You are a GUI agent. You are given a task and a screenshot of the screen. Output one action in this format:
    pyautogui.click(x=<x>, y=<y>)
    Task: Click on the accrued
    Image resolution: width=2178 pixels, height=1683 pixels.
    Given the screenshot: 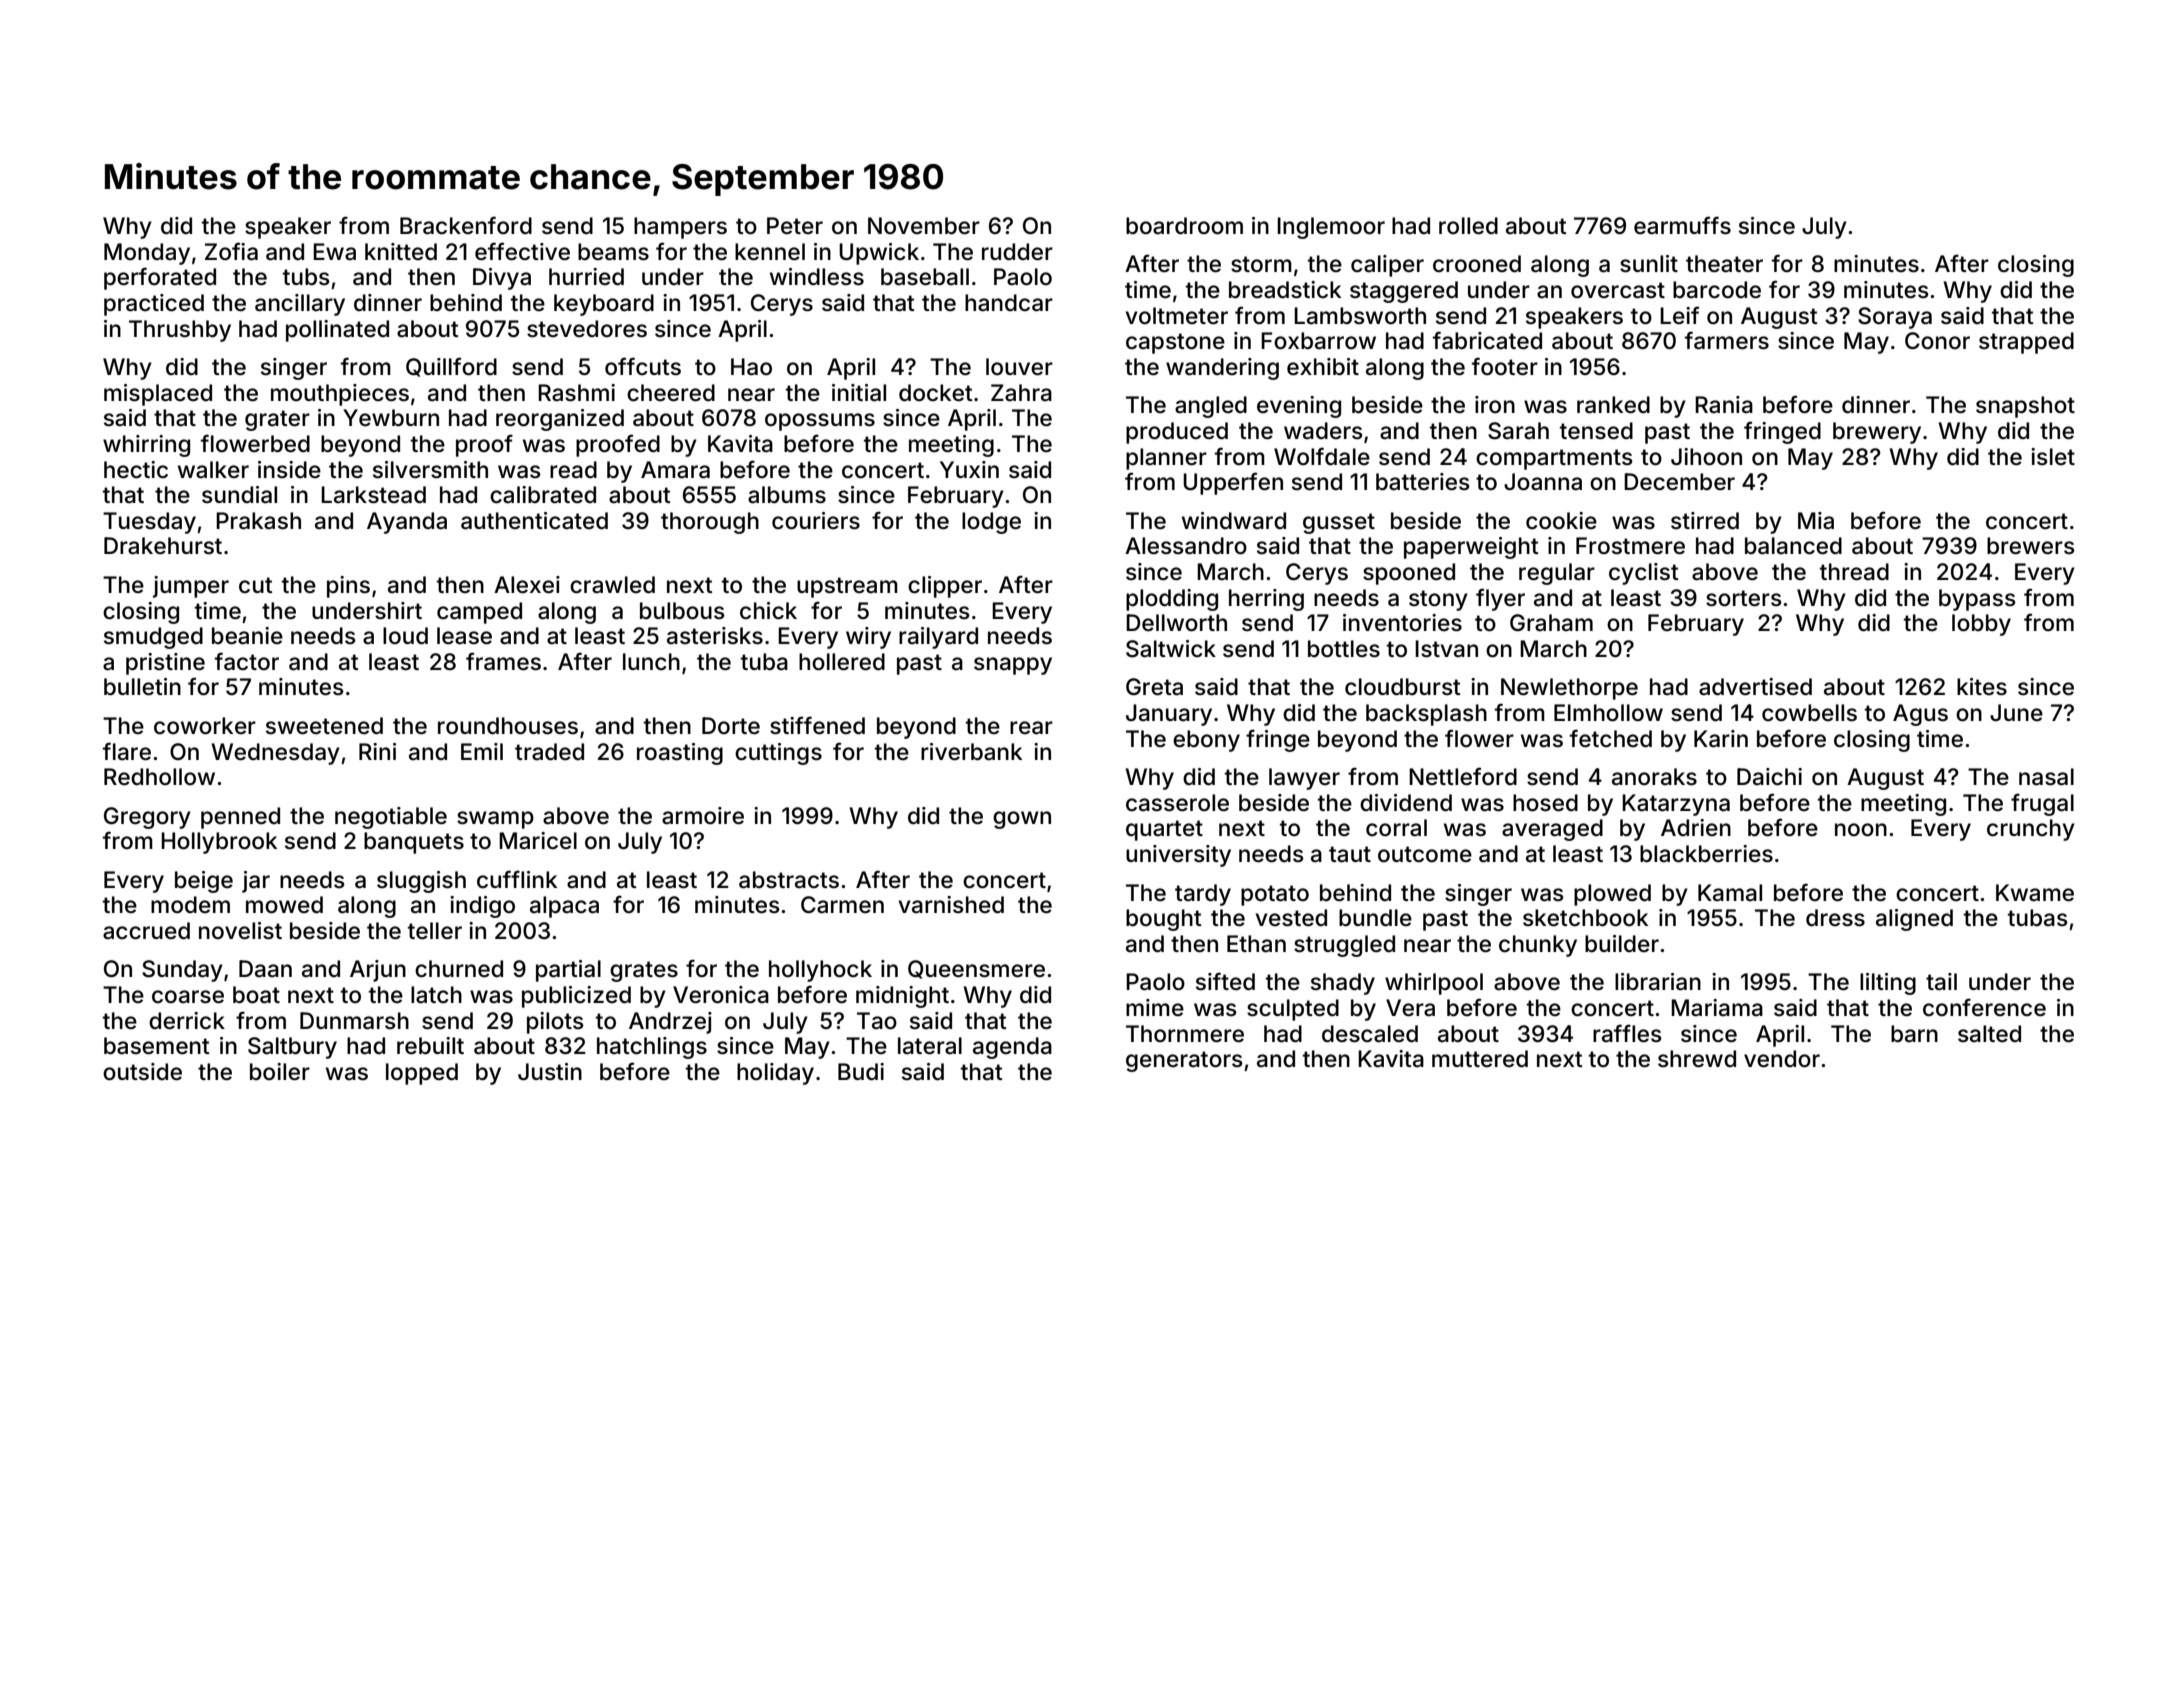 What is the action you would take?
    pyautogui.click(x=146, y=931)
